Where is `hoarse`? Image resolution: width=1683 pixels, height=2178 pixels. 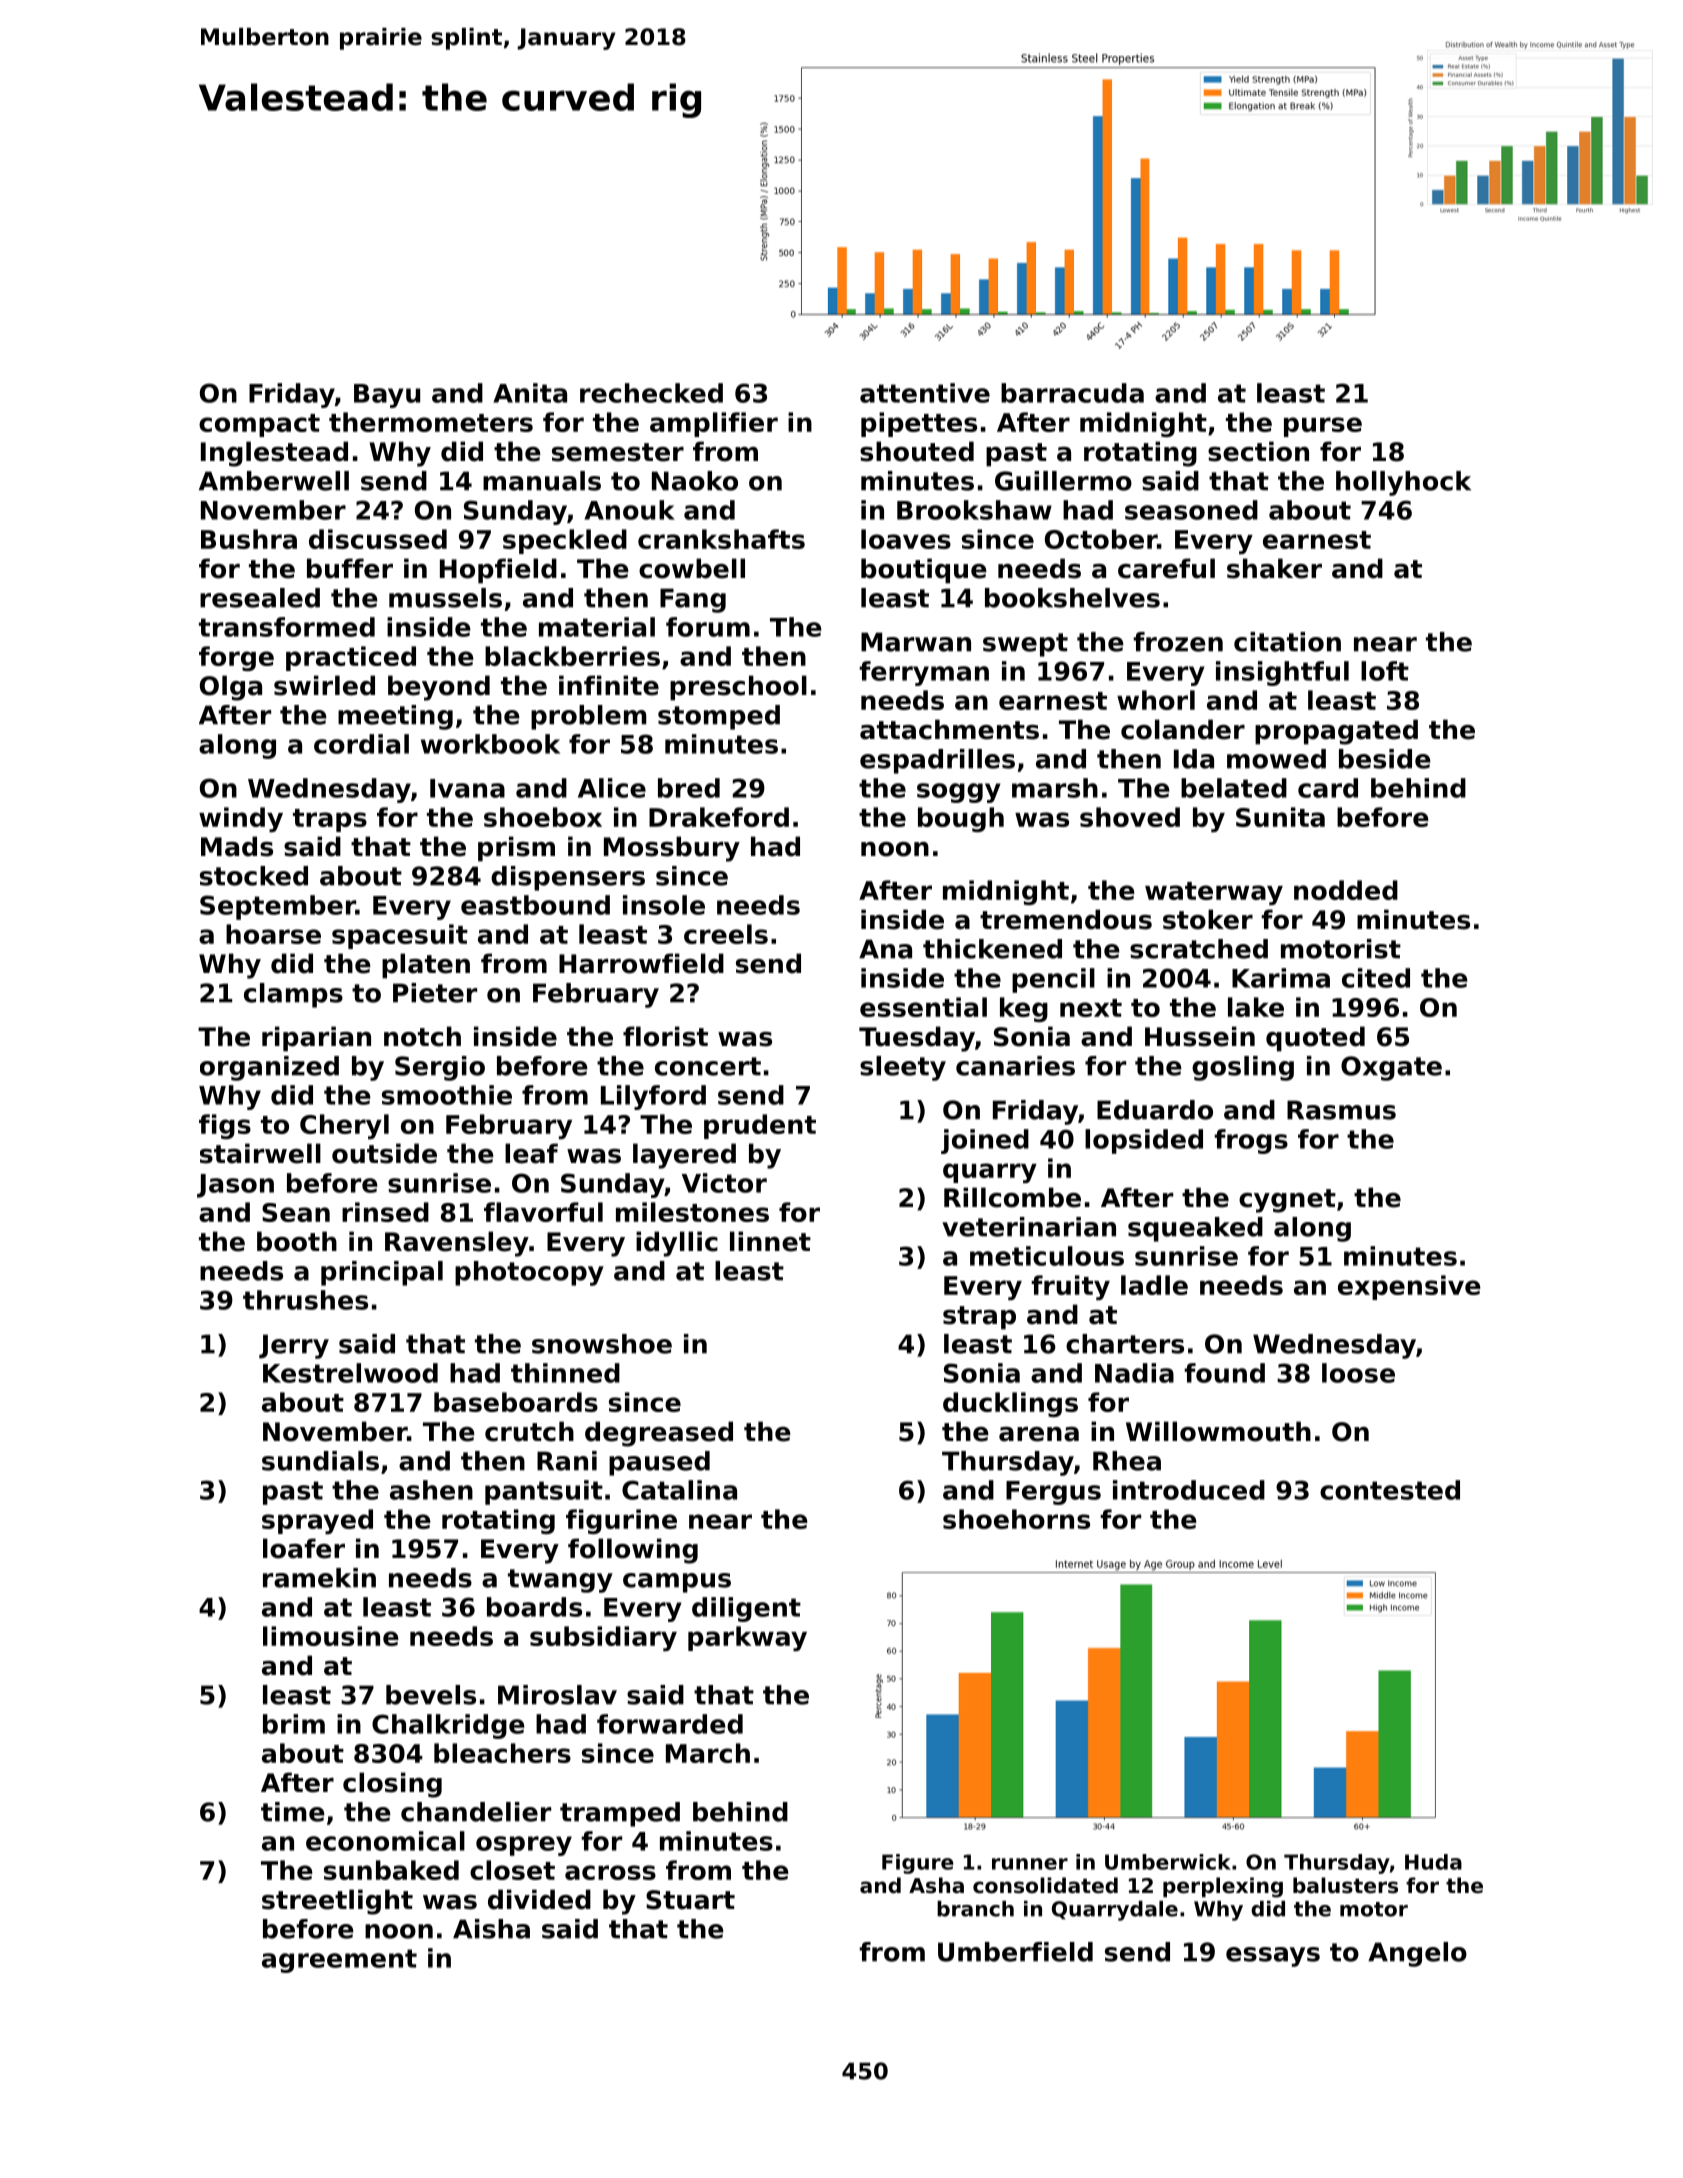 hoarse is located at coordinates (273, 934).
